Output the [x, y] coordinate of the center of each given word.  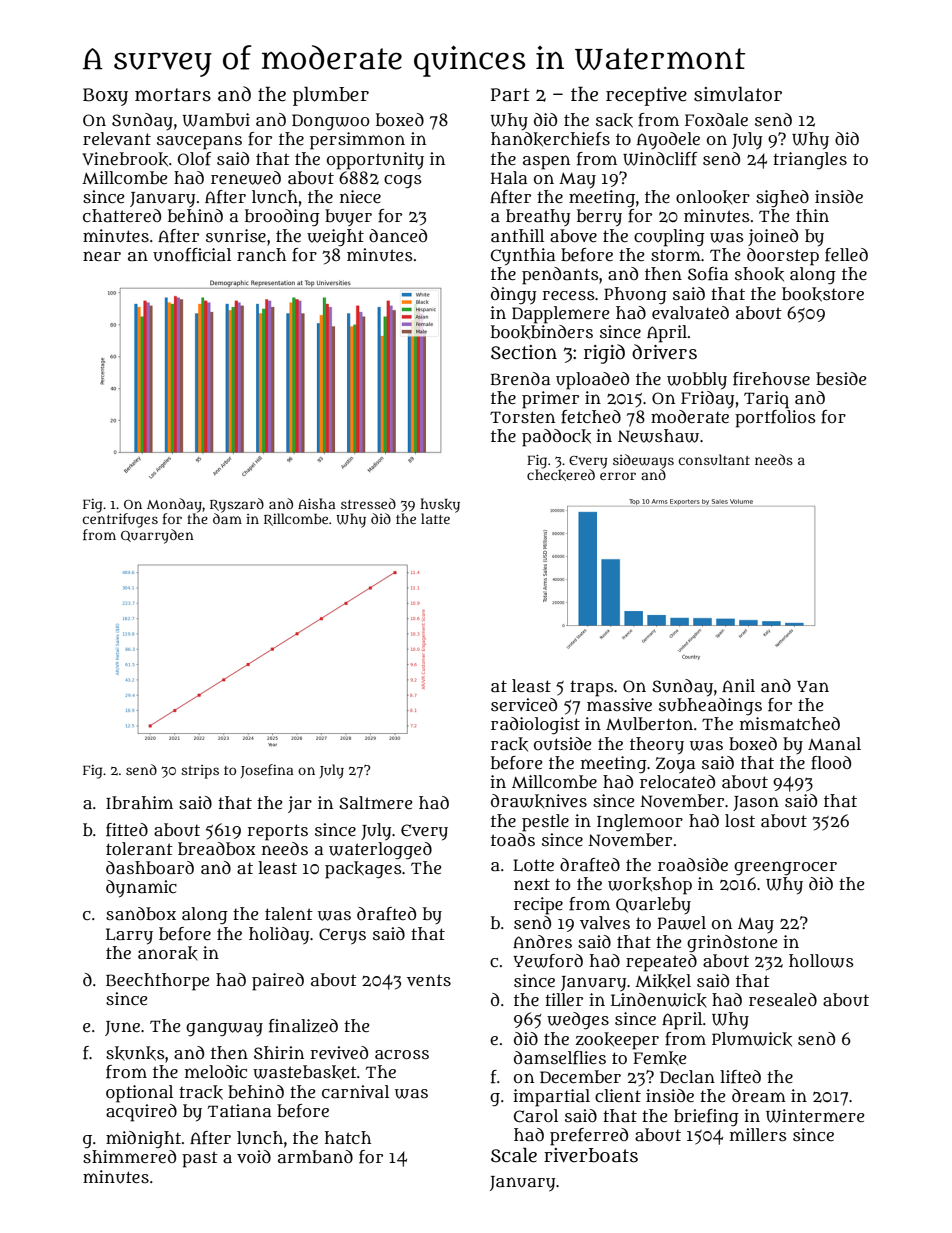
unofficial [192, 255]
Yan [813, 687]
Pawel [682, 923]
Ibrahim [139, 802]
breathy [538, 218]
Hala [509, 177]
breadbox [216, 849]
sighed [782, 199]
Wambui [216, 120]
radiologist [535, 726]
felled [846, 255]
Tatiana [239, 1111]
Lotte [533, 865]
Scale [514, 1155]
